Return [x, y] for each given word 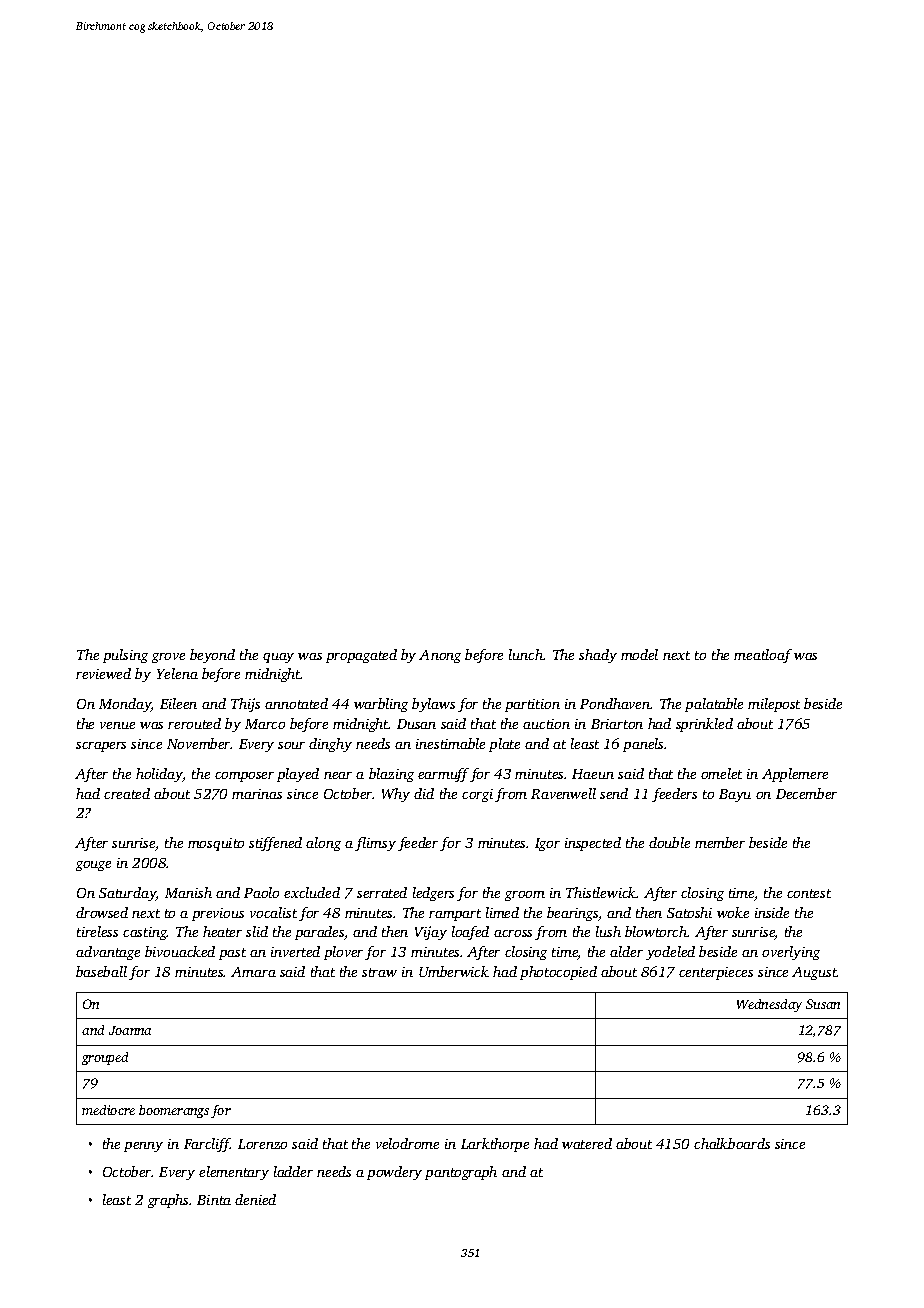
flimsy [375, 844]
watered [587, 1143]
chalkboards [732, 1143]
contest [809, 893]
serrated [382, 892]
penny [143, 1147]
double [669, 842]
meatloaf [763, 656]
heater [222, 931]
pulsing [125, 656]
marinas [257, 794]
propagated [361, 656]
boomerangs [174, 1111]
